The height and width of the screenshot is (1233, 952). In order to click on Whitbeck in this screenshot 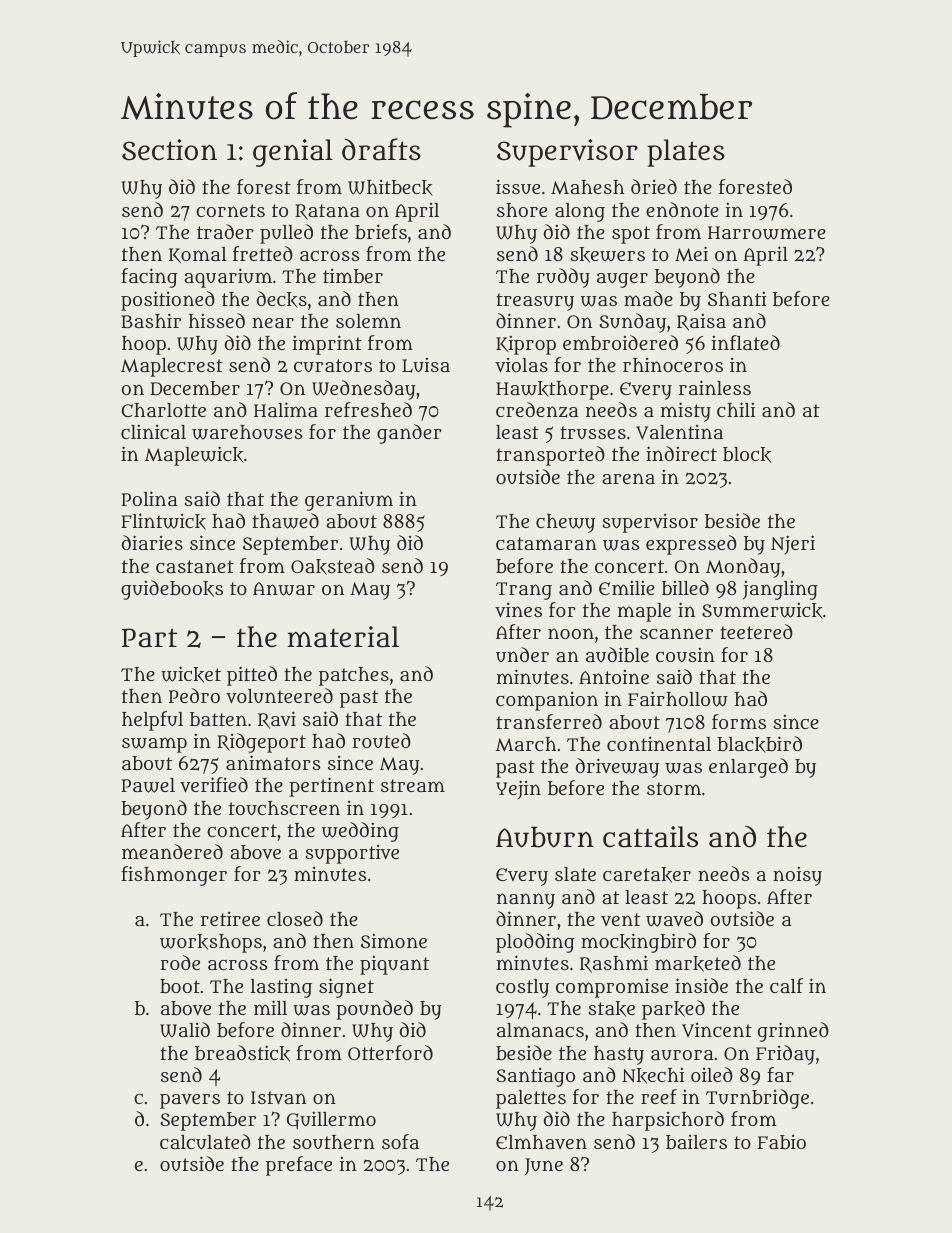, I will do `click(390, 188)`.
